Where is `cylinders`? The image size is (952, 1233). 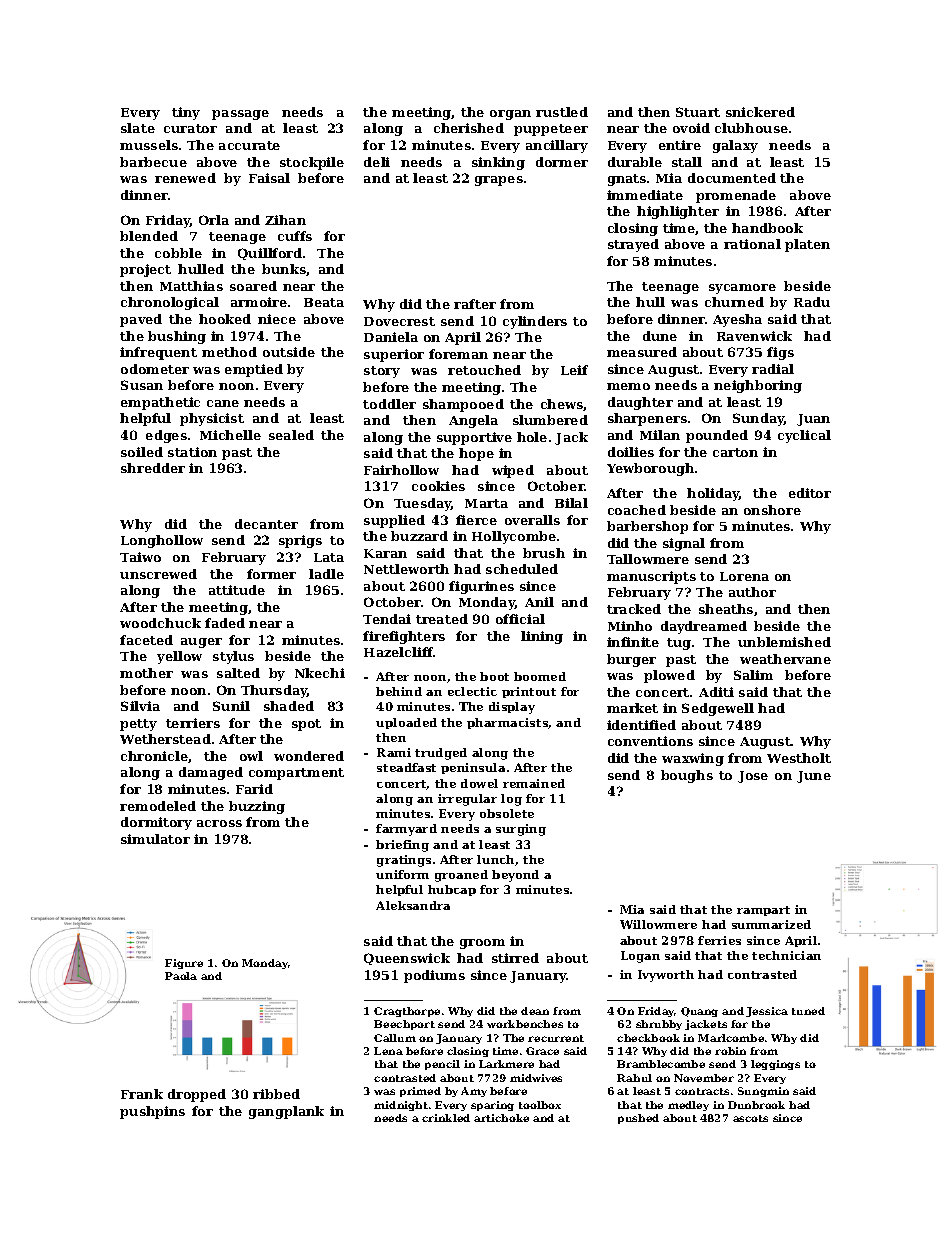
cylinders is located at coordinates (535, 322).
